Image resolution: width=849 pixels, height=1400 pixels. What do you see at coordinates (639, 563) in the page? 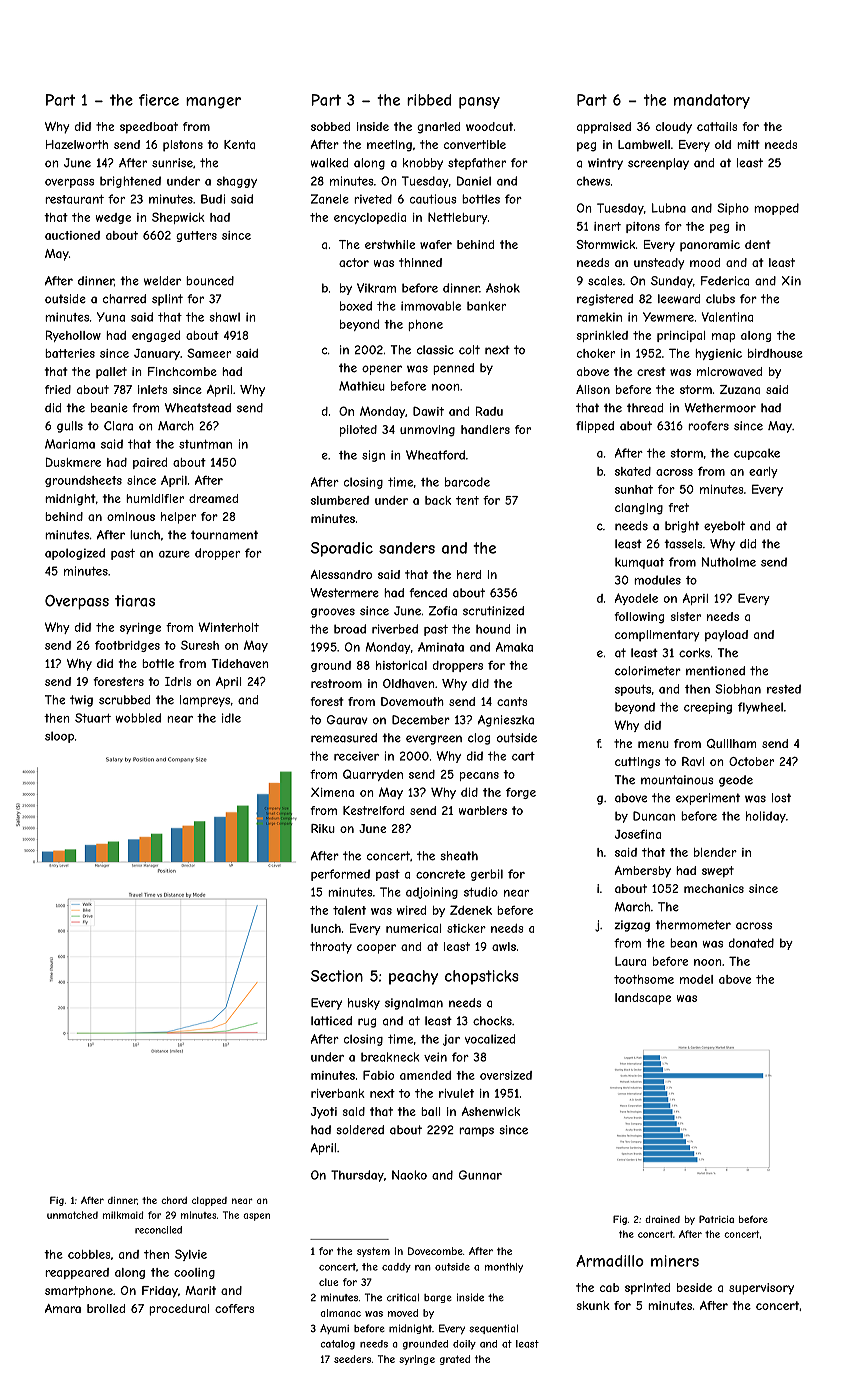
I see `kumquat` at bounding box center [639, 563].
